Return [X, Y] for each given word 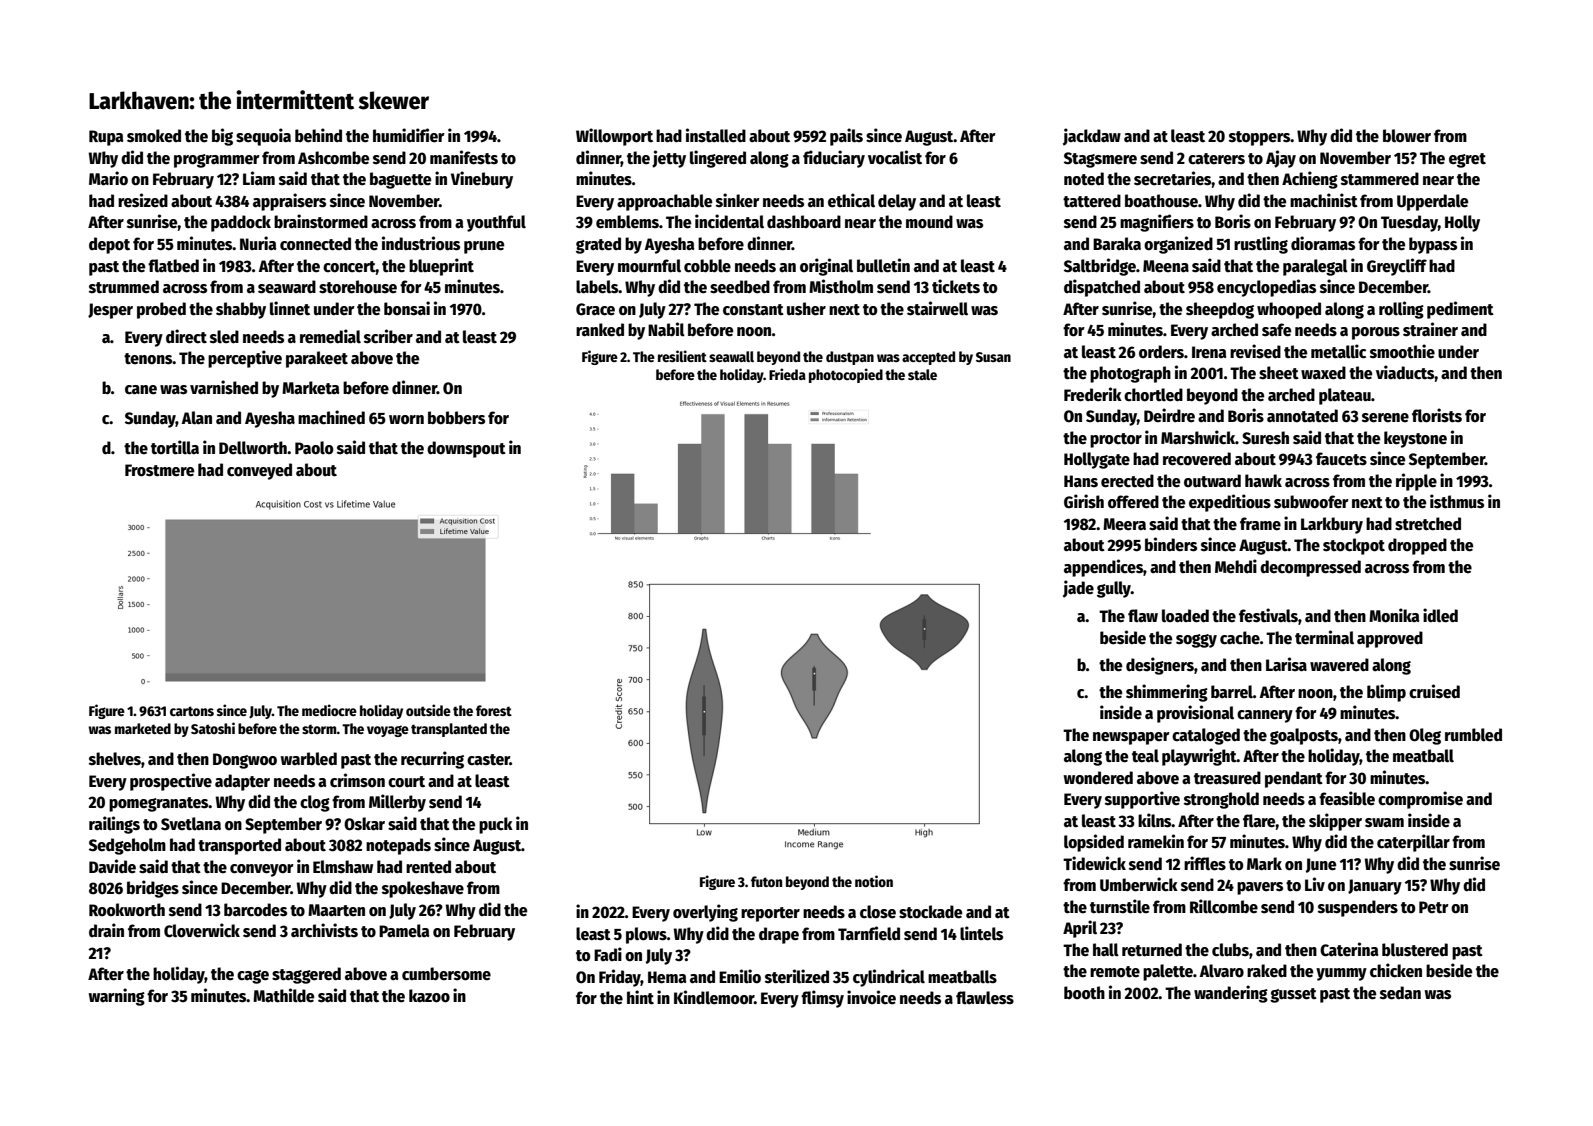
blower [1407, 136]
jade [1078, 589]
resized [143, 200]
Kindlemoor [714, 997]
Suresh [1265, 438]
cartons [192, 711]
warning [116, 997]
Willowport [614, 137]
